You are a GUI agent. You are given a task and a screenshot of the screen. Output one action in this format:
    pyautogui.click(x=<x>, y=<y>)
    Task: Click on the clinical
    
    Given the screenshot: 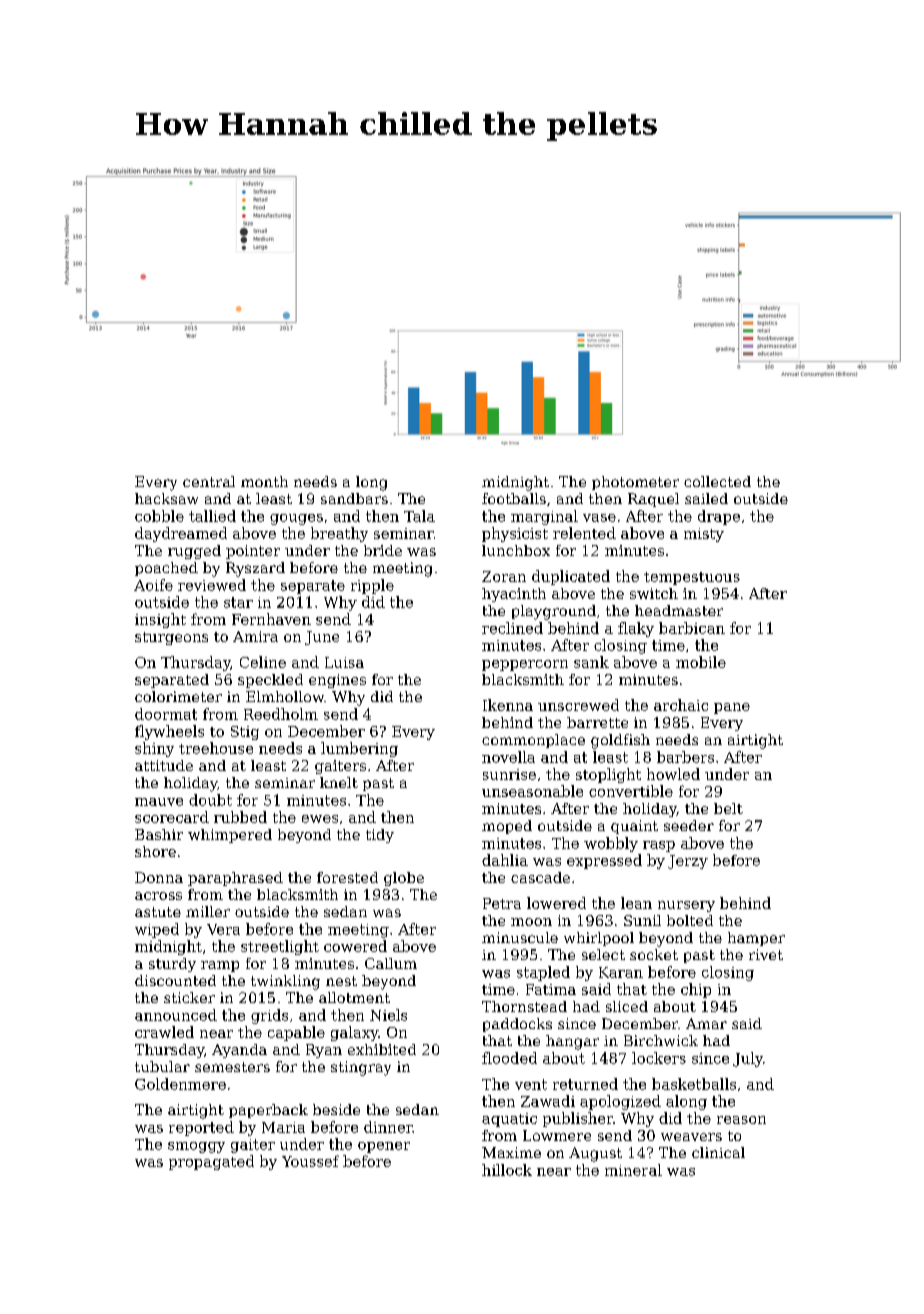 What is the action you would take?
    pyautogui.click(x=718, y=1152)
